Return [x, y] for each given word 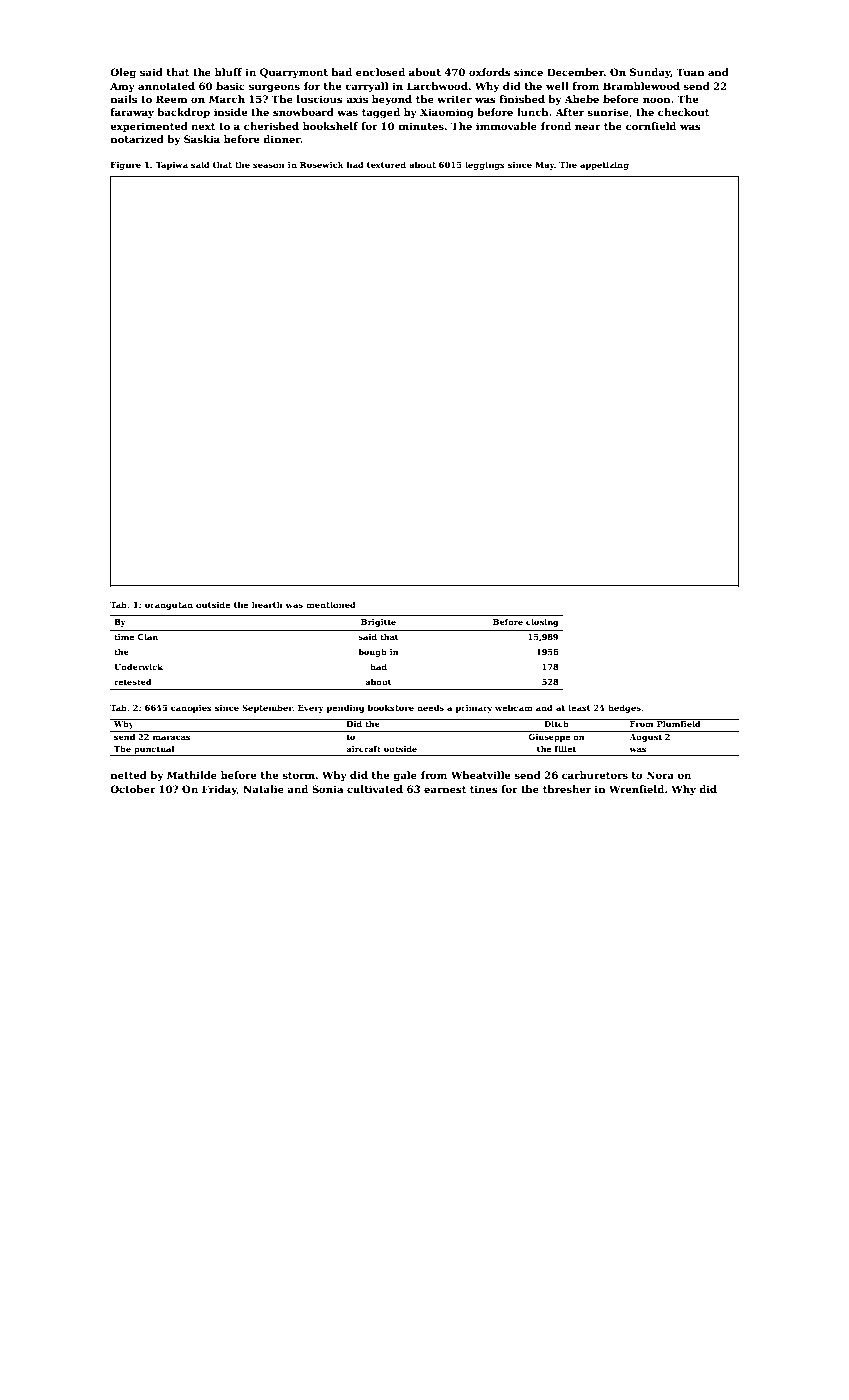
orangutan [169, 606]
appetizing [604, 166]
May [545, 166]
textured [386, 164]
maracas [171, 737]
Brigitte [378, 623]
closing [542, 622]
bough [372, 652]
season [269, 165]
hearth [267, 604]
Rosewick [322, 164]
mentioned [331, 604]
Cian [147, 637]
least [579, 707]
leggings [485, 165]
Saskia [202, 139]
